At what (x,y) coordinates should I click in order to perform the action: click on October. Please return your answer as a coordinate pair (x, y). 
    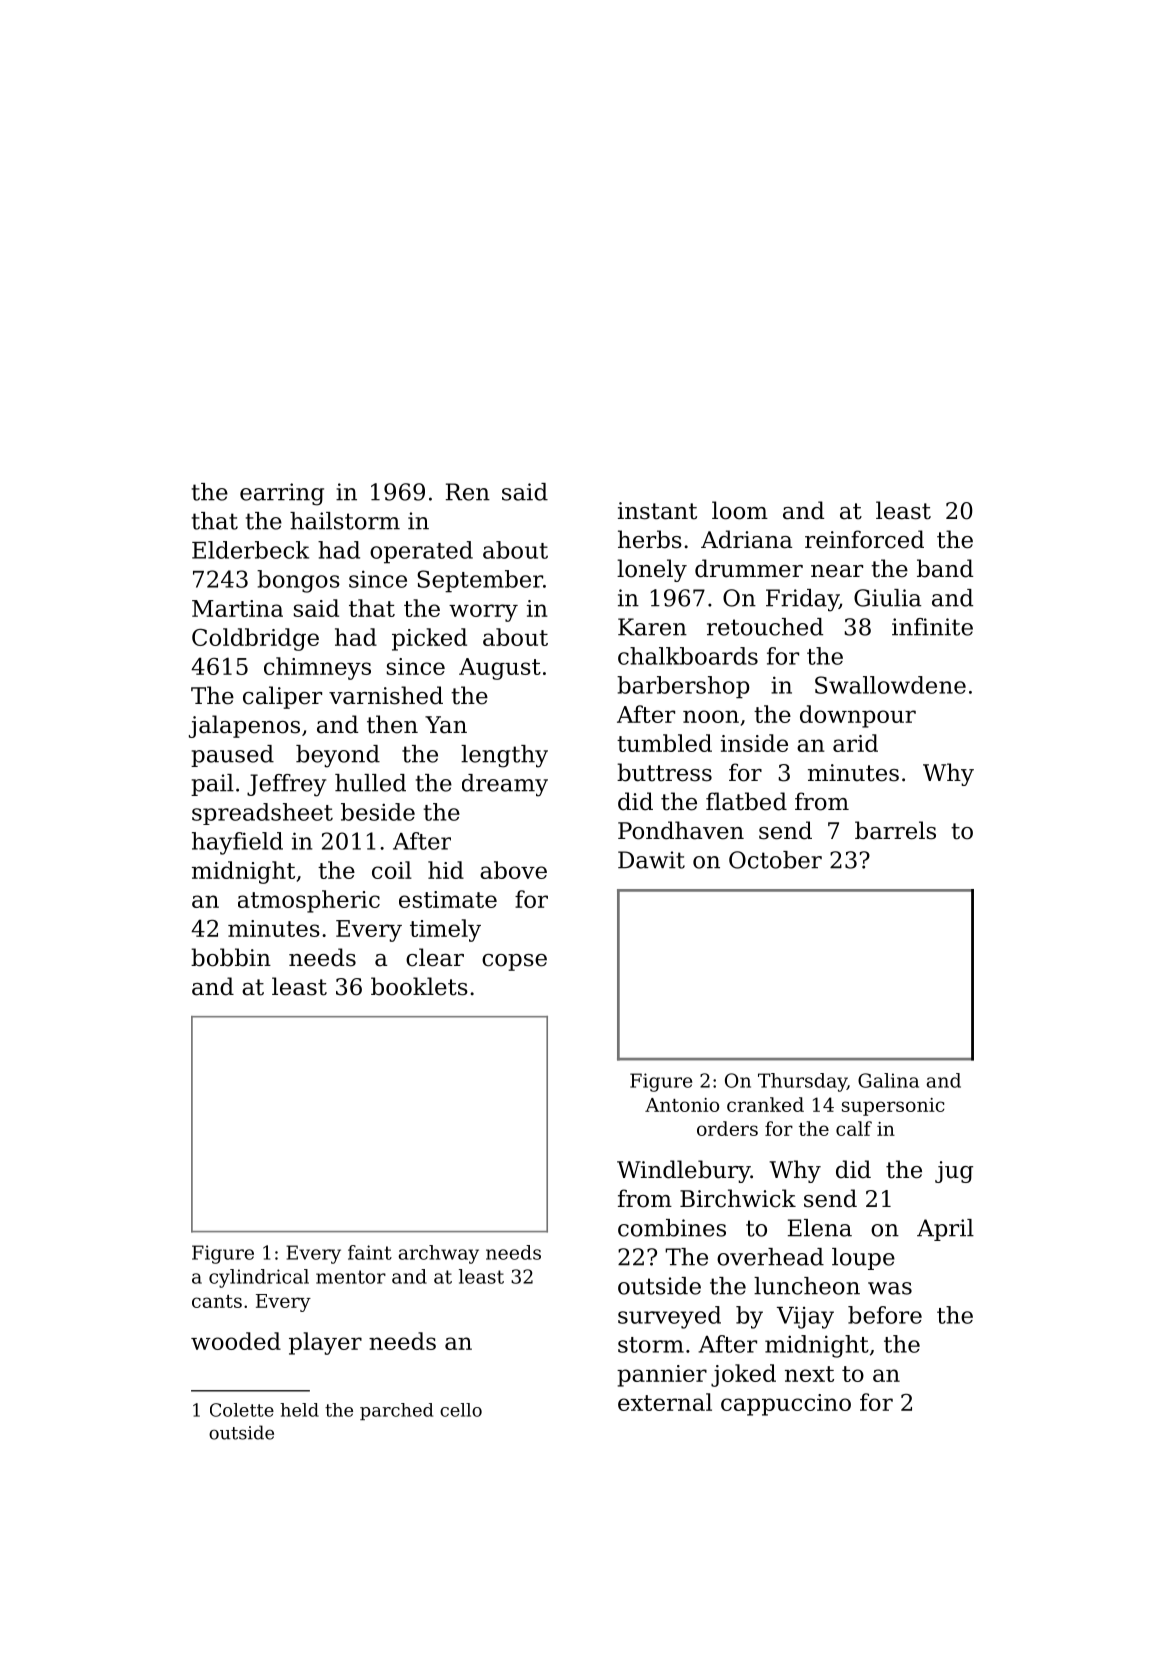
    Looking at the image, I should click on (775, 860).
